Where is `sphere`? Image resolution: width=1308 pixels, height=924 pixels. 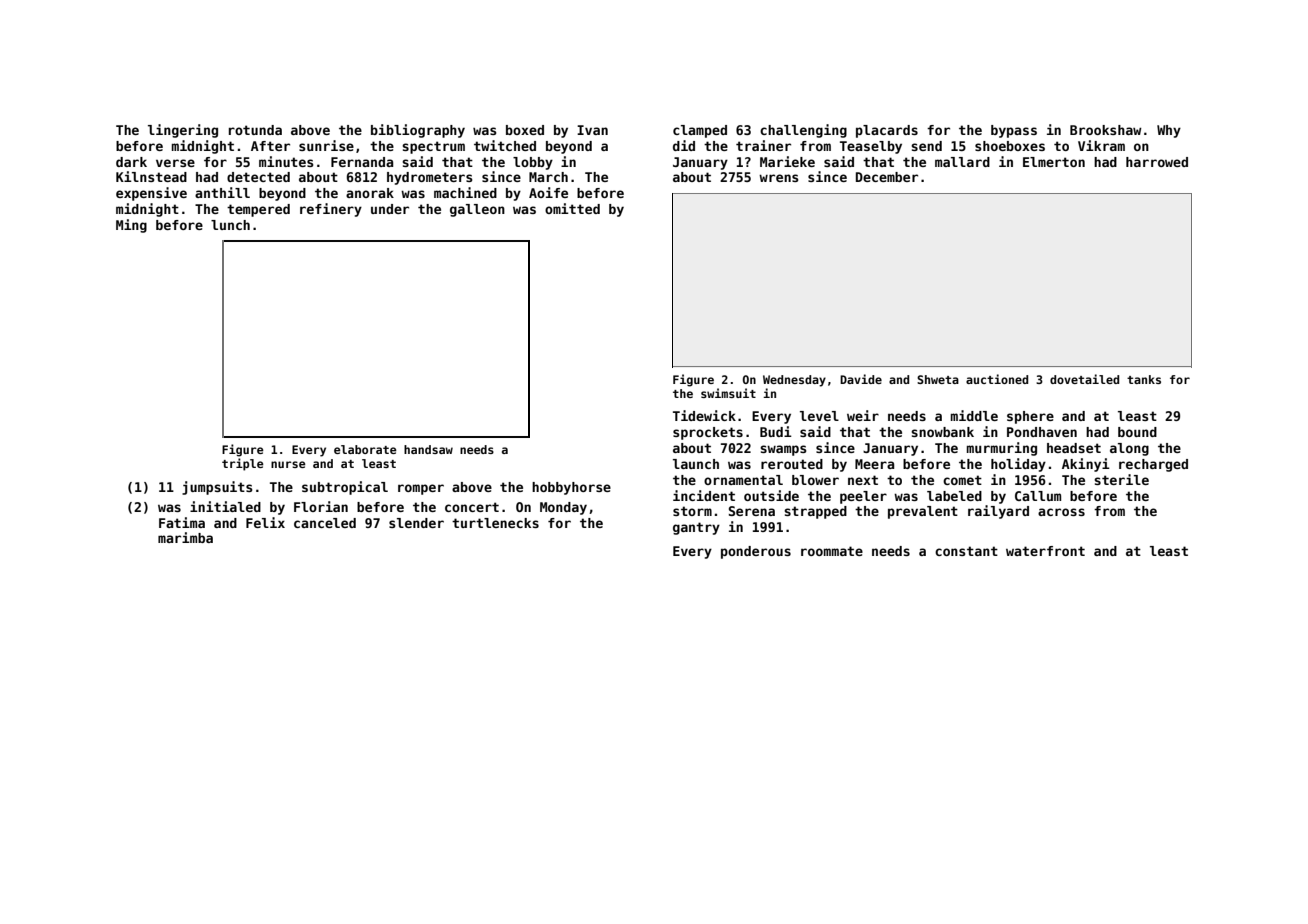 sphere is located at coordinates (1030, 417).
